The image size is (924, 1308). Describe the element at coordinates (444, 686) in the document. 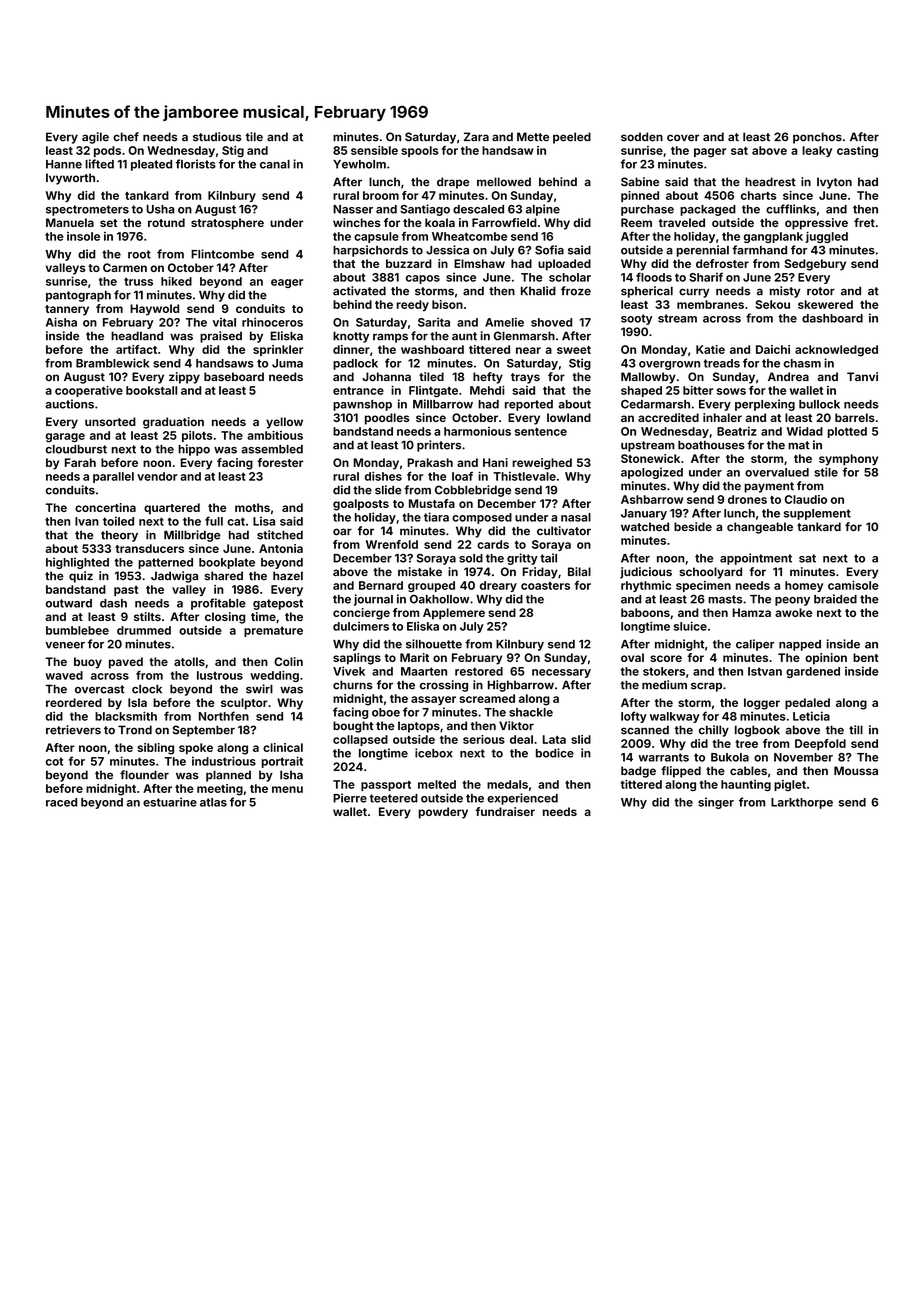

I see `crossing` at that location.
